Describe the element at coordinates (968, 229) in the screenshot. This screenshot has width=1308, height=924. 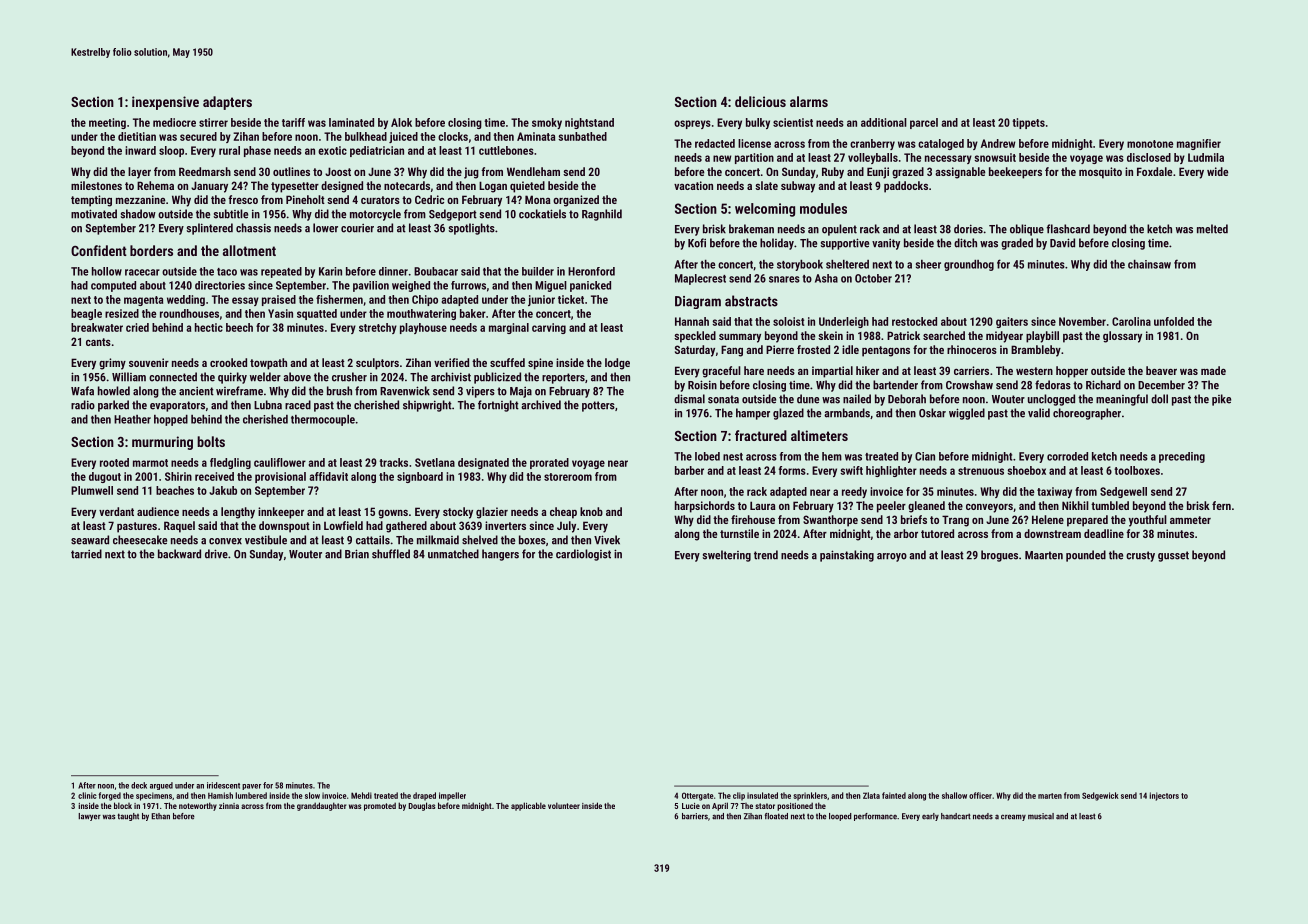
I see `dories` at that location.
